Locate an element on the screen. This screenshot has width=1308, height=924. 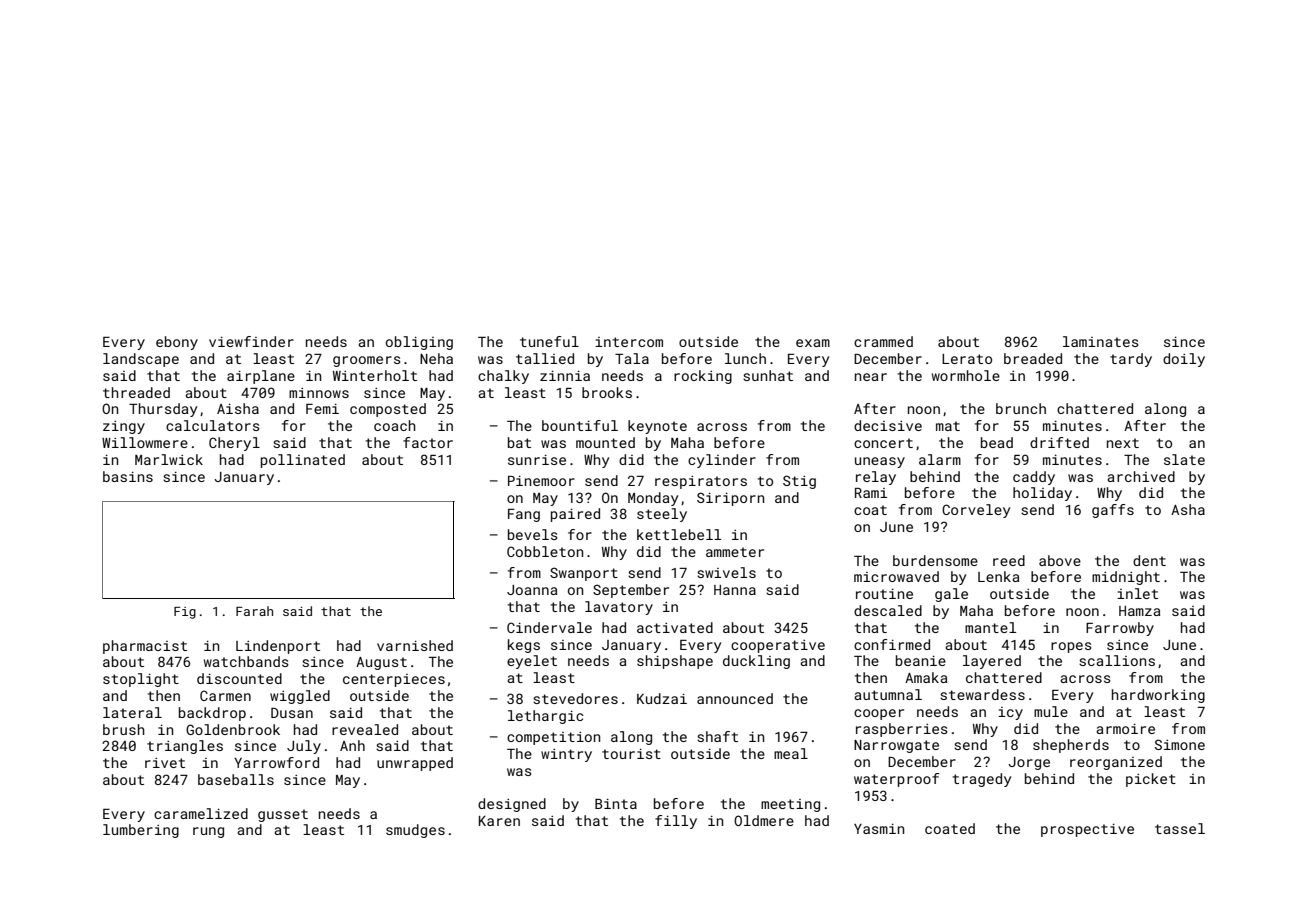
watchbands is located at coordinates (246, 661).
